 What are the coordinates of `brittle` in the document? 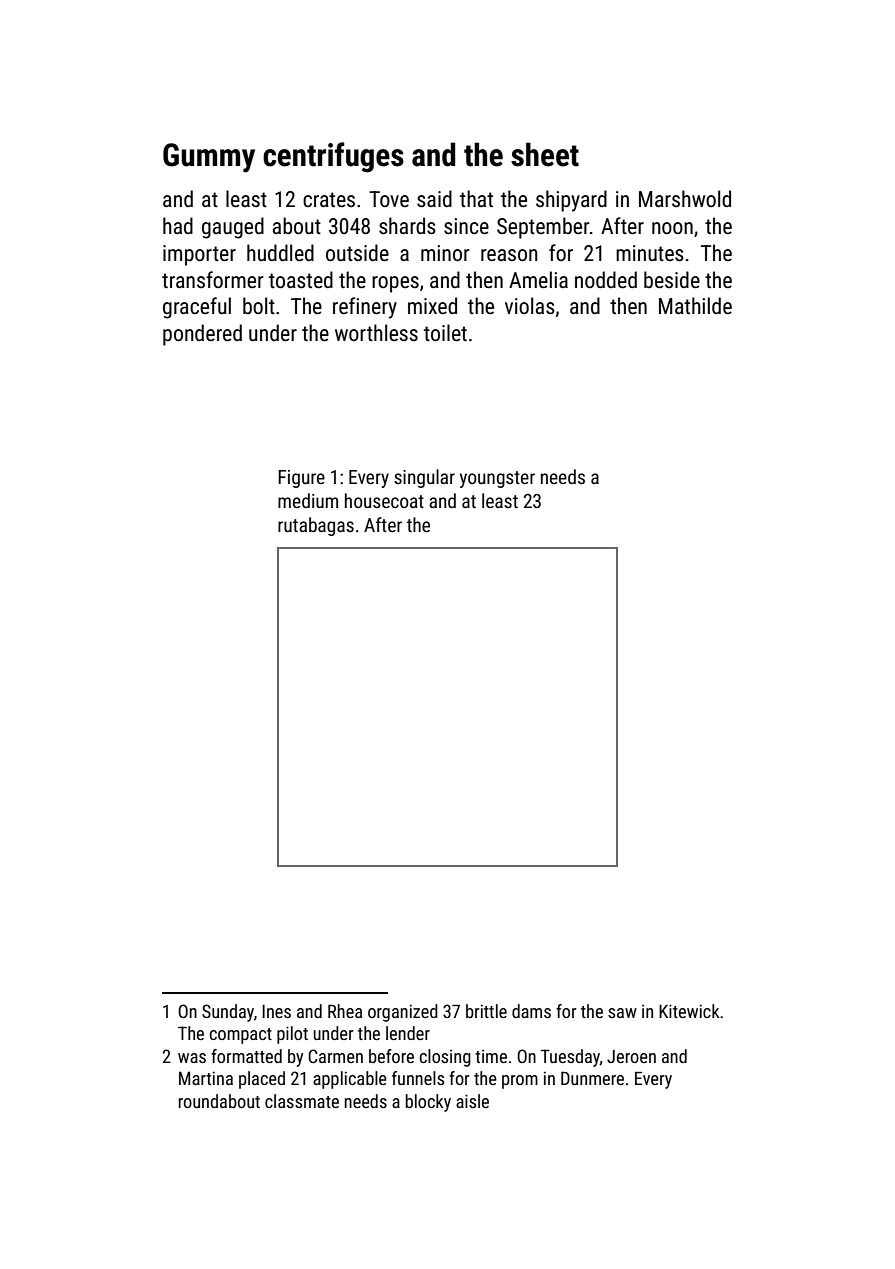 It's located at (486, 1011).
